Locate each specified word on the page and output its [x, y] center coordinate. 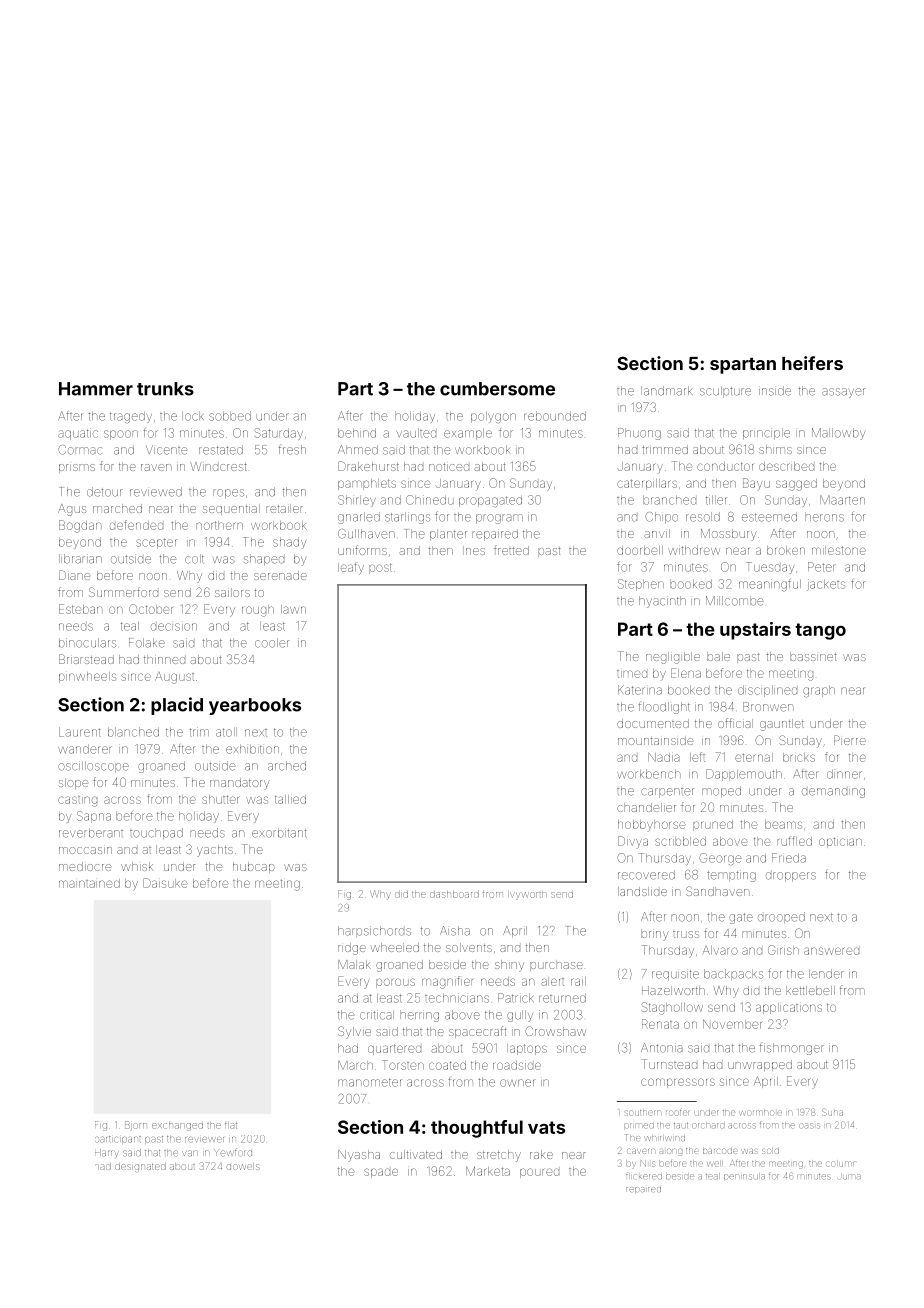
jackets [826, 585]
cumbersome [497, 389]
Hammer [96, 389]
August [174, 678]
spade [381, 1173]
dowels [243, 1167]
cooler [272, 643]
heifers [812, 363]
